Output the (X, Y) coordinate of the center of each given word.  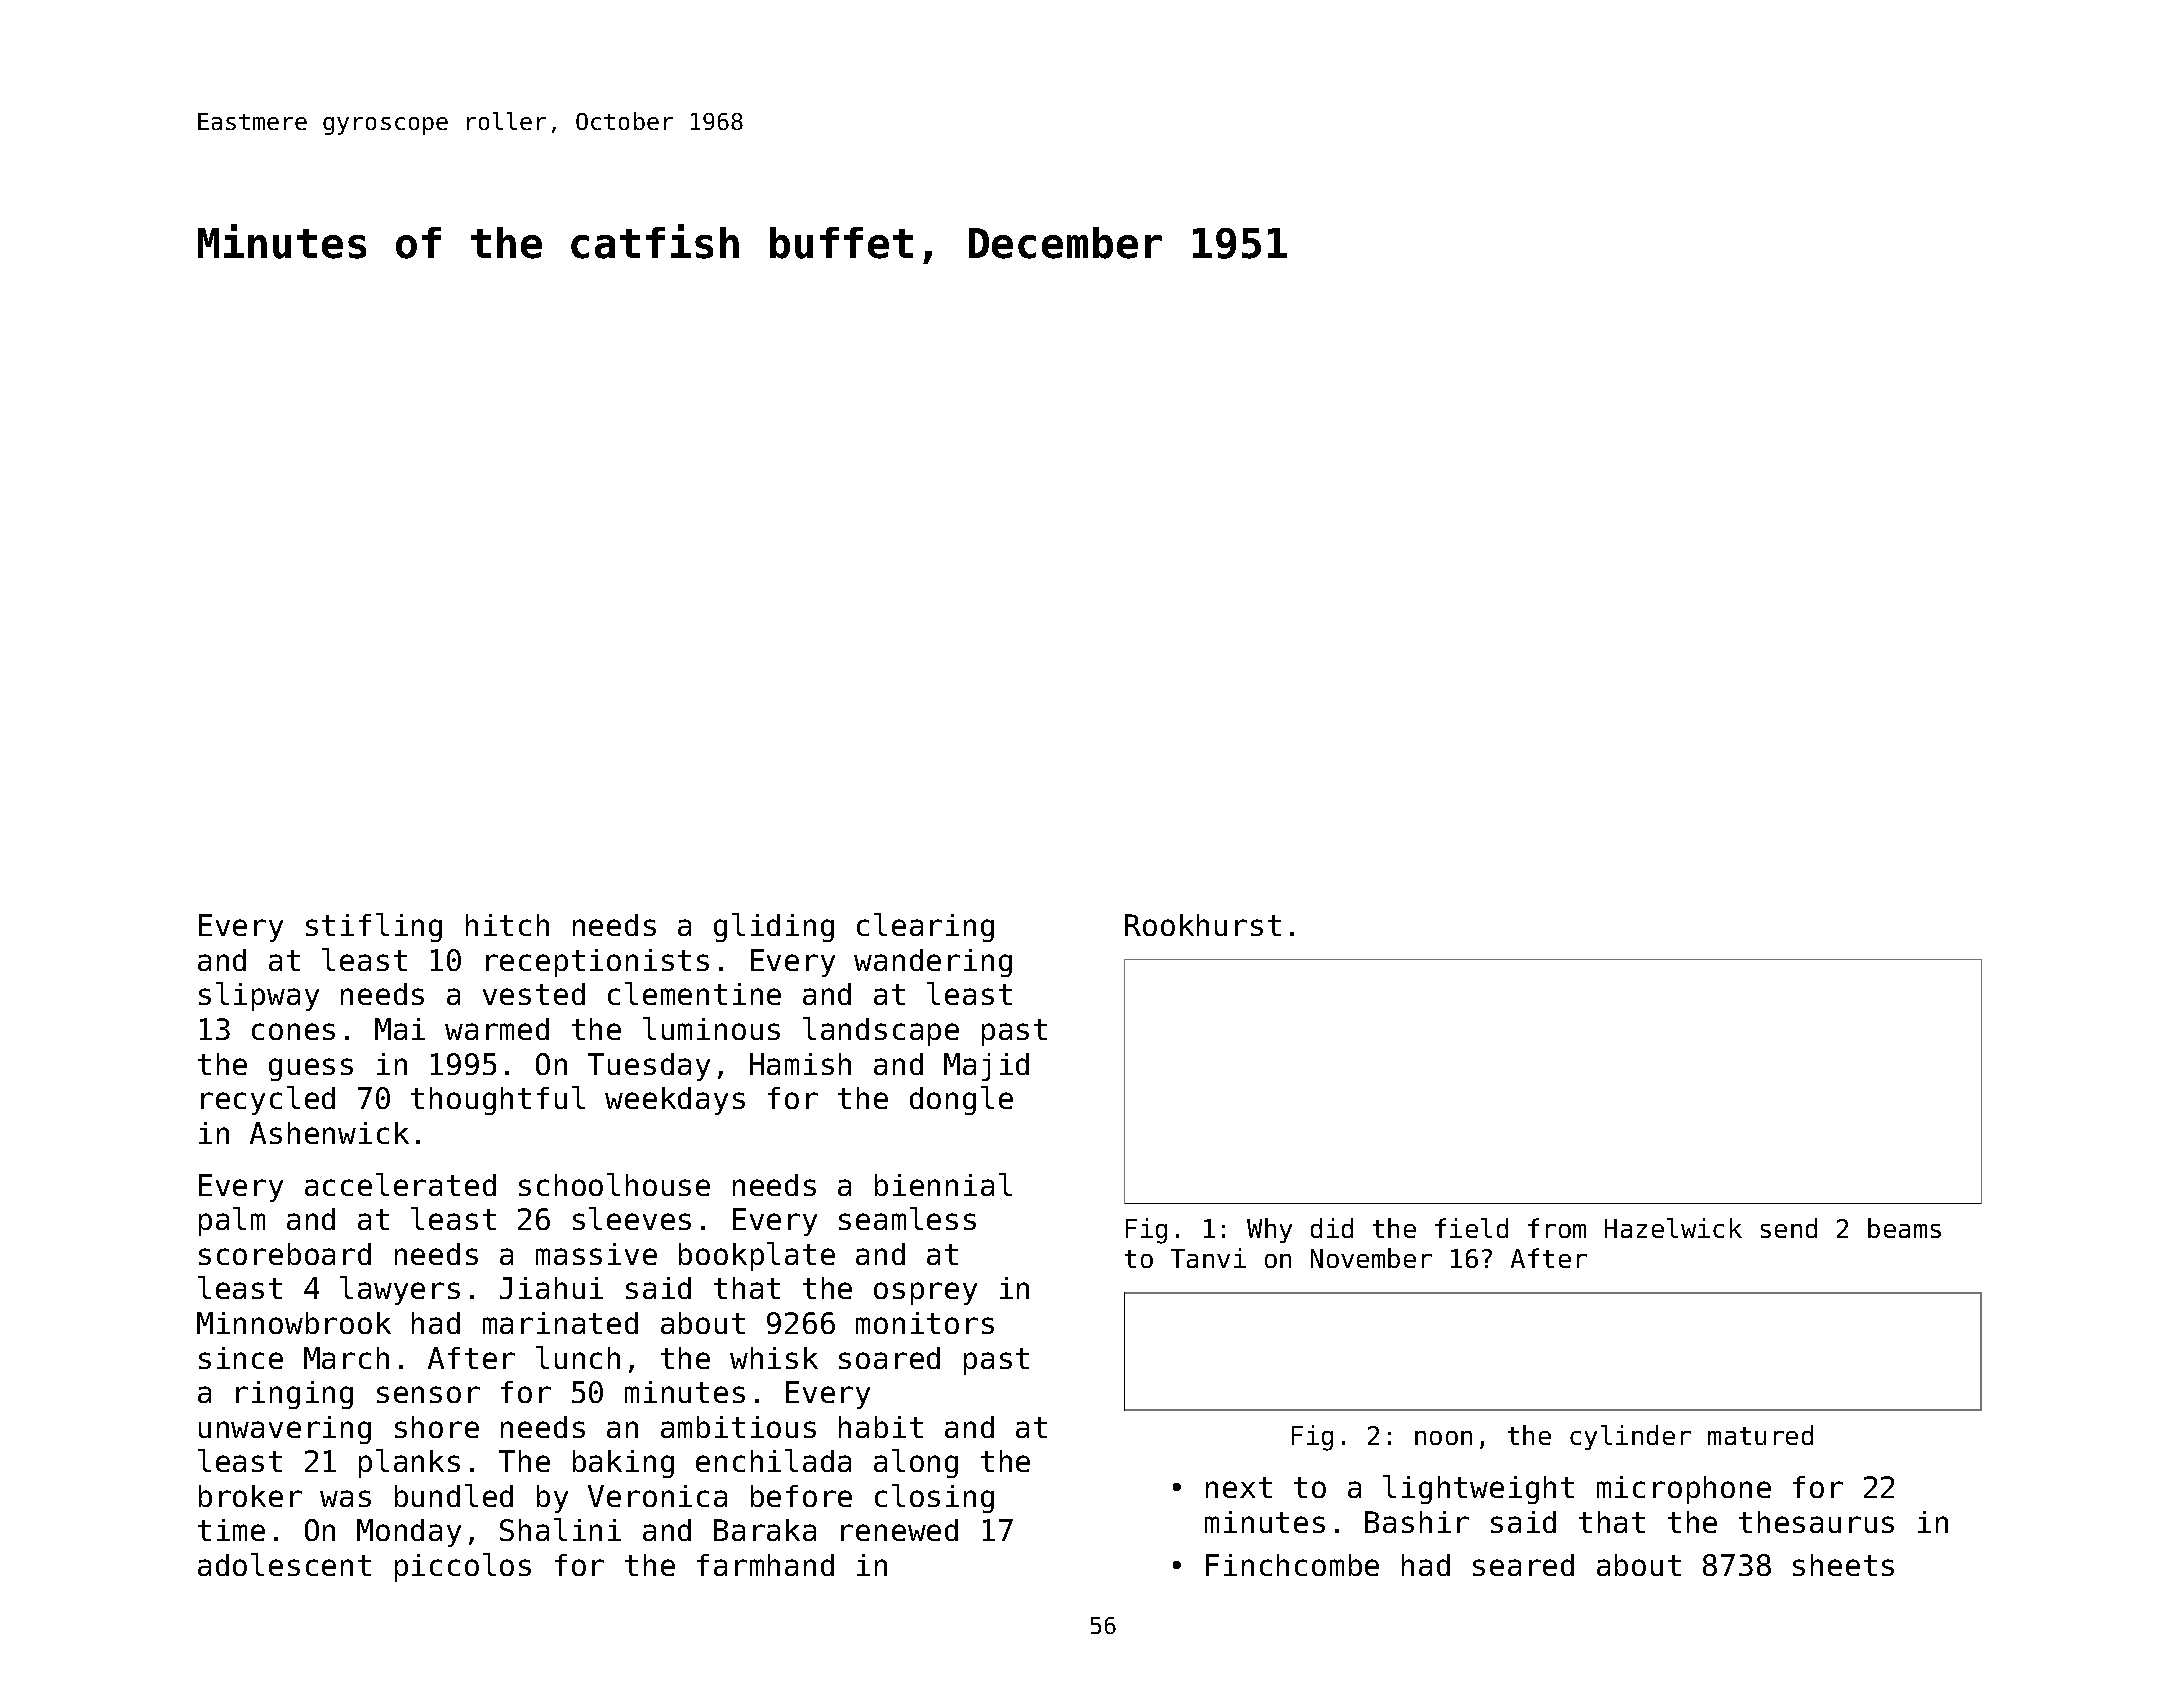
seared (1523, 1565)
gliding (774, 927)
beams (1904, 1228)
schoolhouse (614, 1184)
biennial (943, 1184)
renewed (899, 1530)
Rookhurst (1203, 925)
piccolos (463, 1567)
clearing (925, 927)
